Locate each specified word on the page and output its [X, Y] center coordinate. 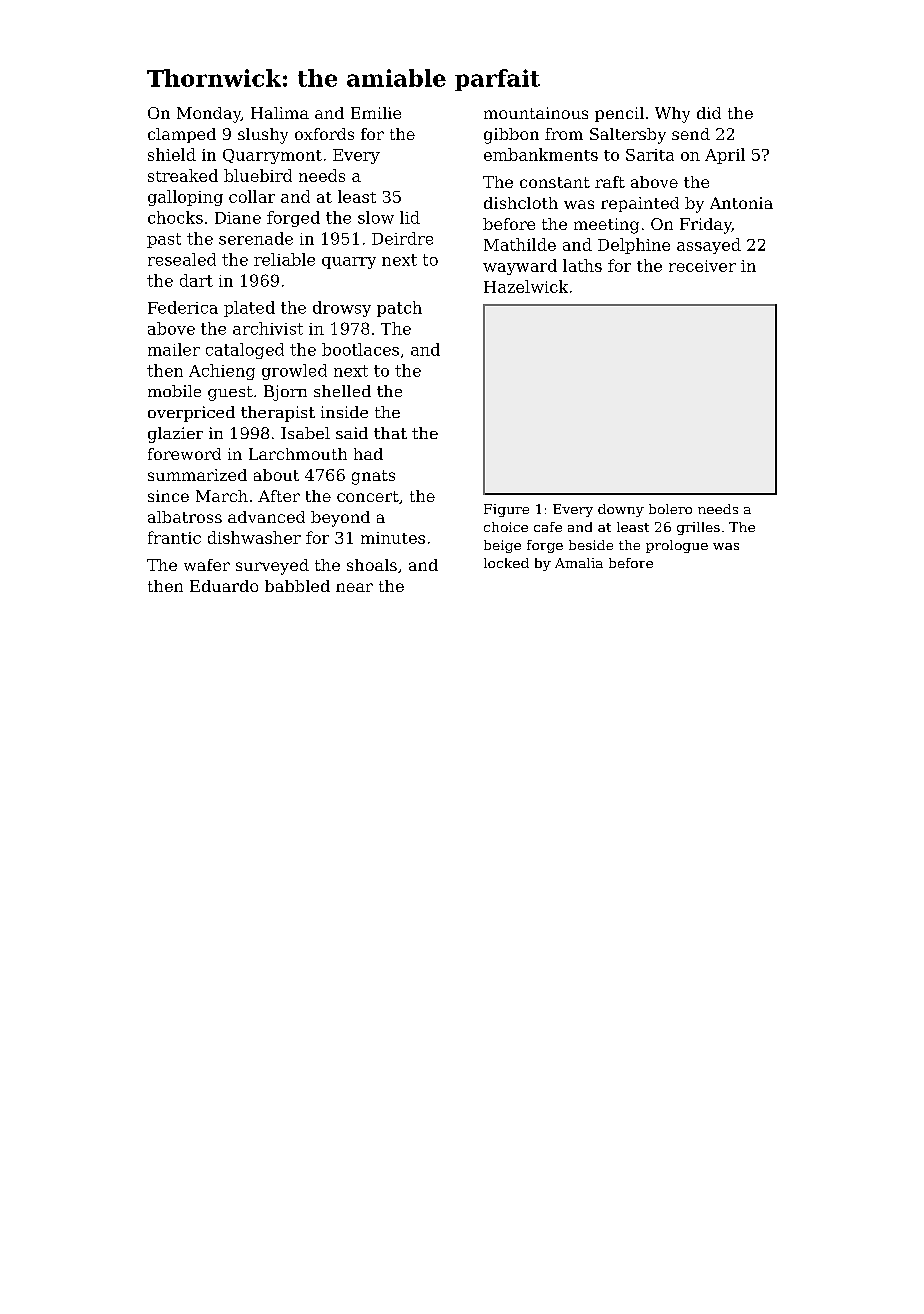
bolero [670, 509]
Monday [209, 115]
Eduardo [224, 586]
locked [506, 563]
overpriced [191, 414]
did [709, 113]
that [390, 433]
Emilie [376, 113]
